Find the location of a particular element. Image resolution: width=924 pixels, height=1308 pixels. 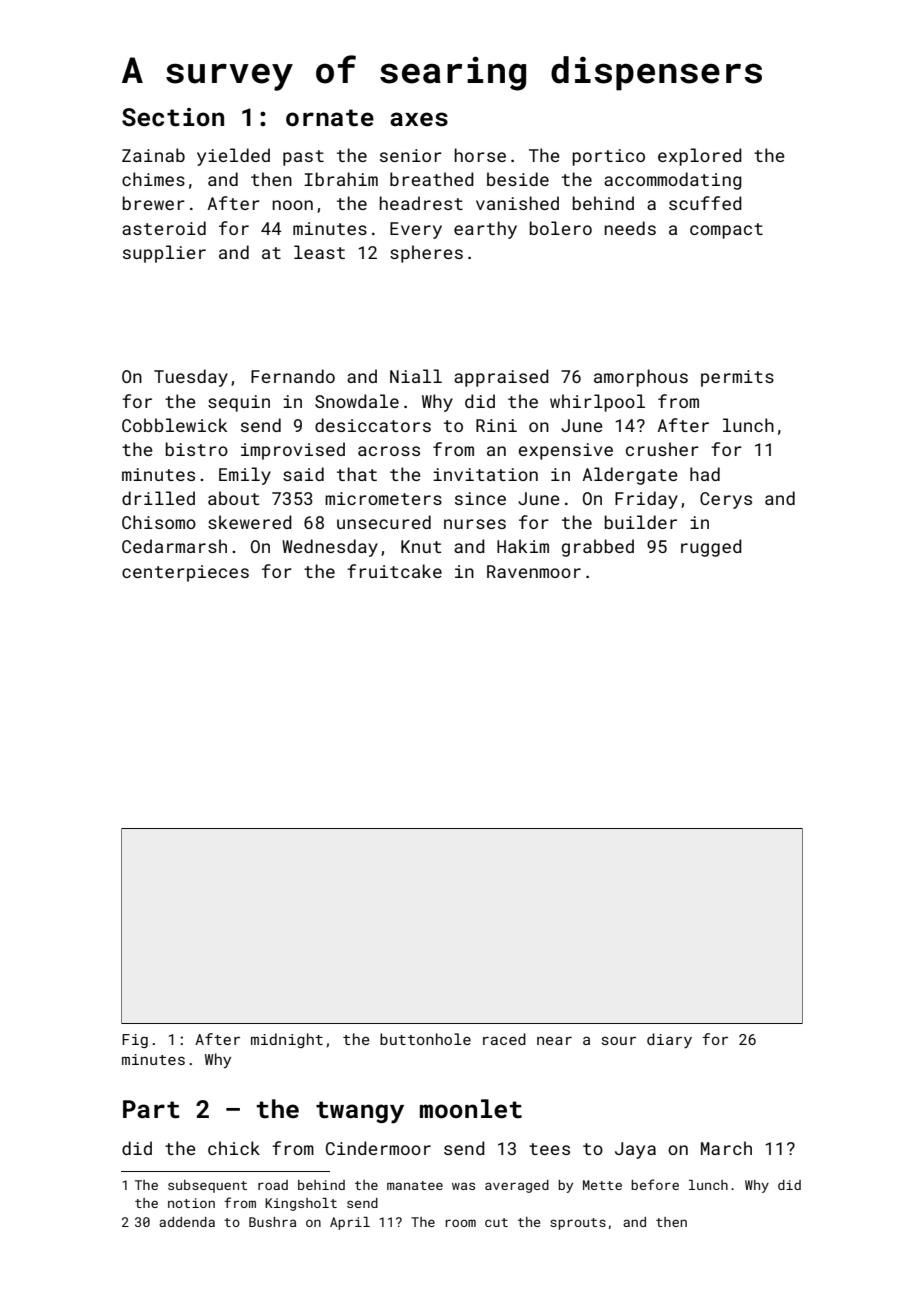

cut is located at coordinates (496, 1222).
